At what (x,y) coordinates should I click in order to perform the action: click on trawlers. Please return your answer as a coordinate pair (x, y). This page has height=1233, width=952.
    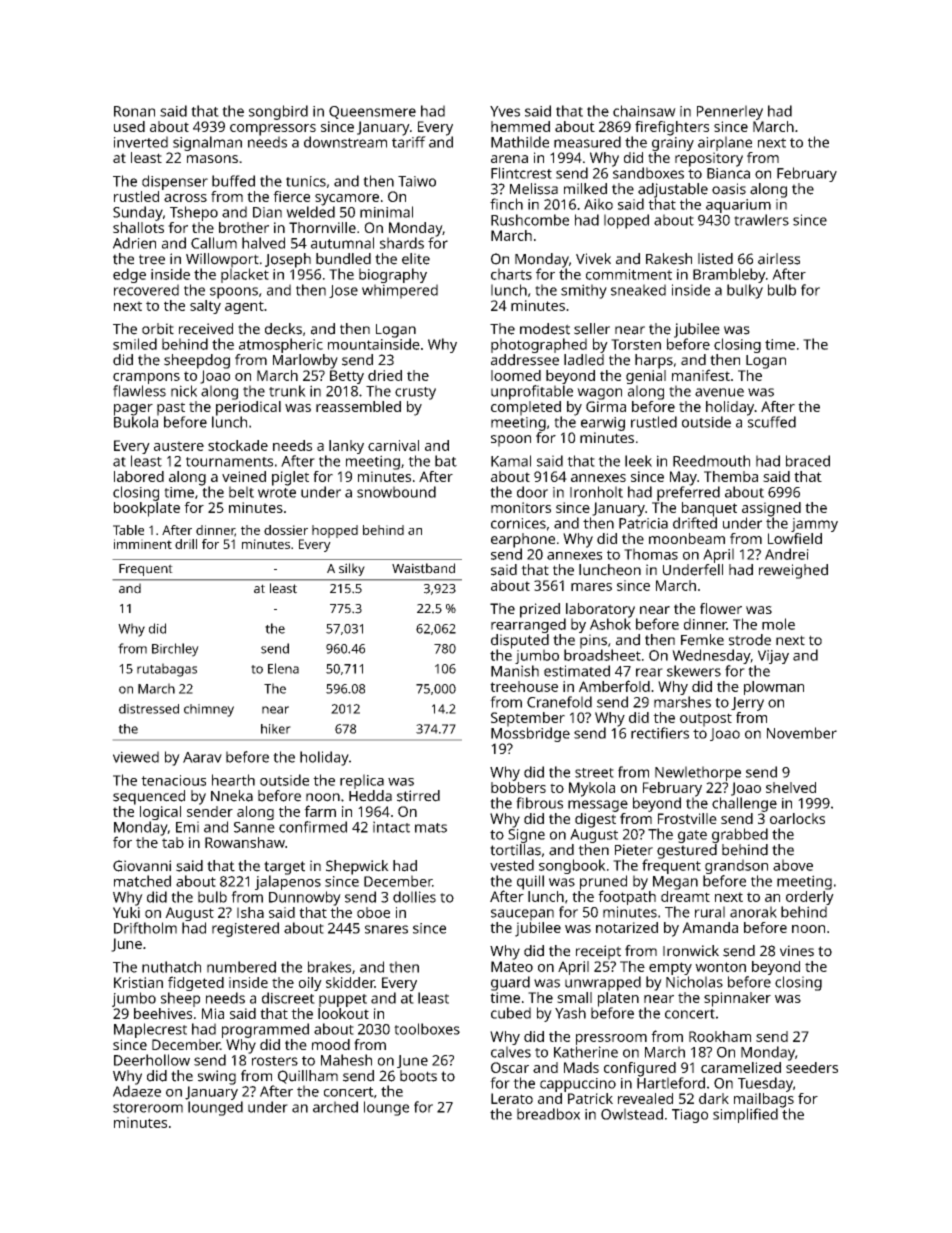
    Looking at the image, I should click on (761, 220).
